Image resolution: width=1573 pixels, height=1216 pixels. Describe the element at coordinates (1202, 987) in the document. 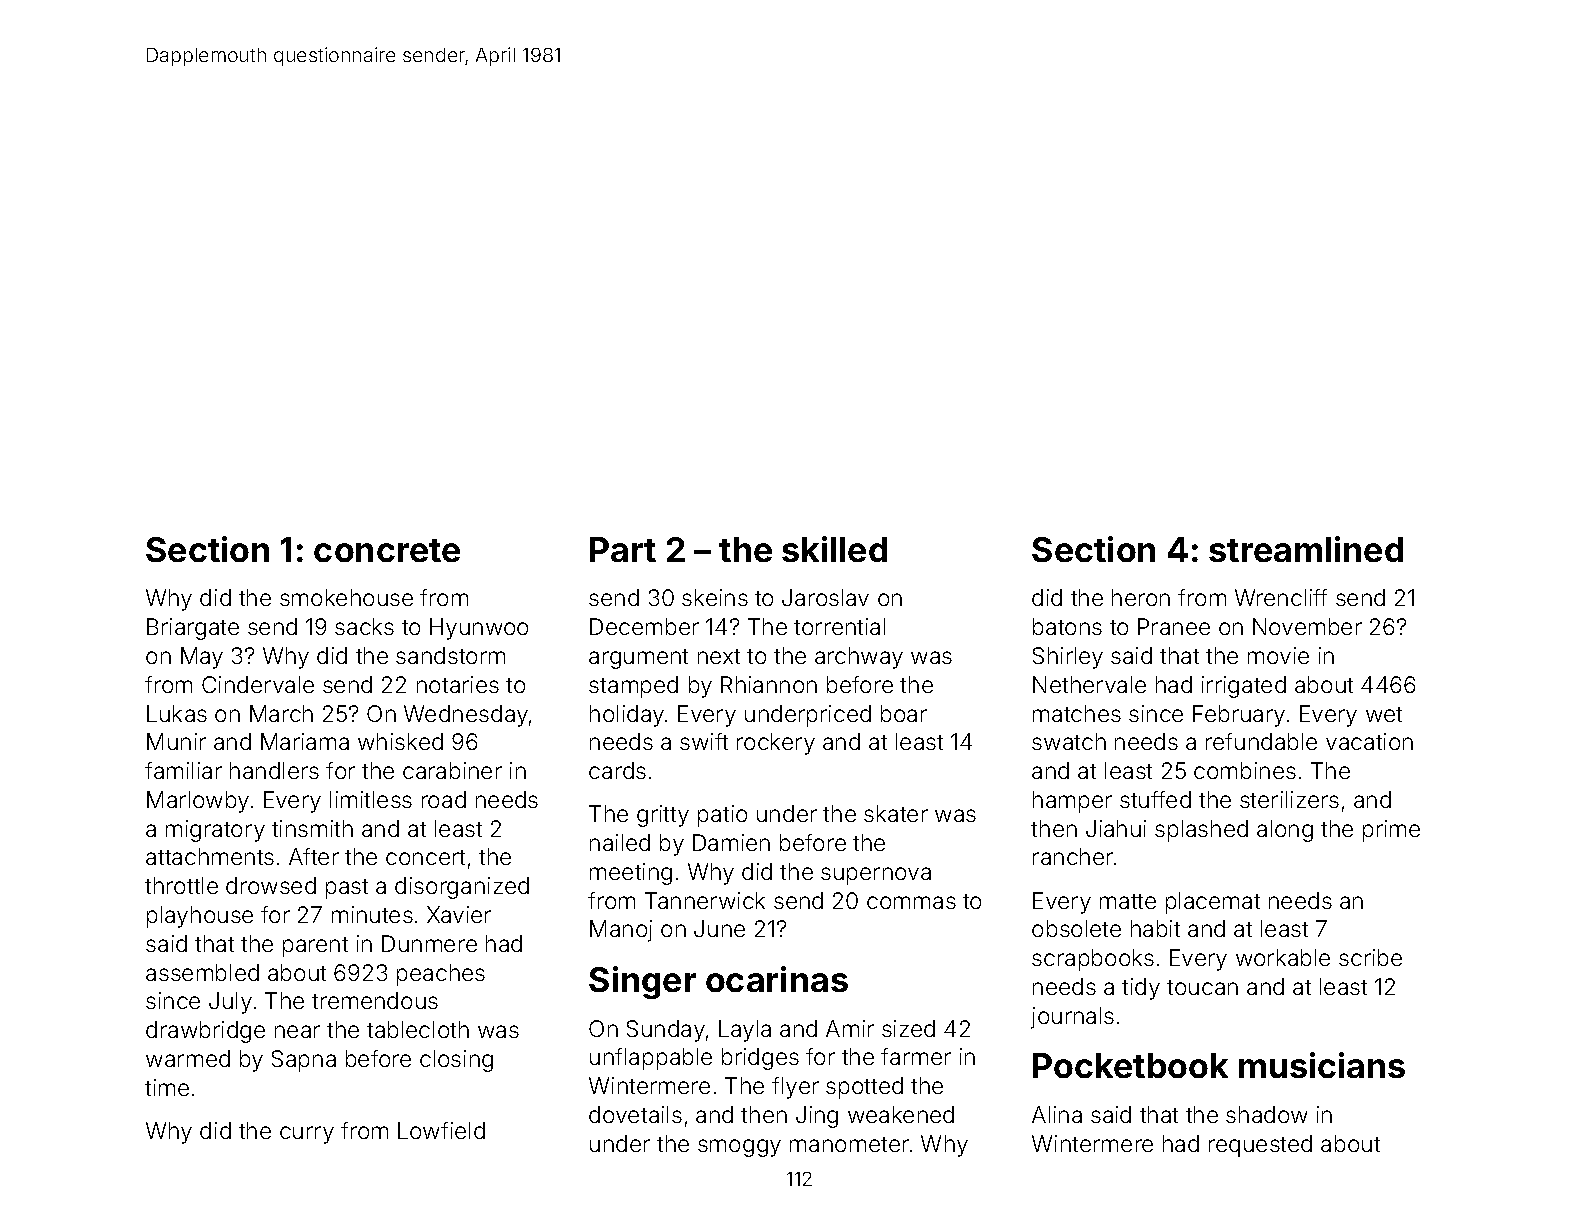

I see `toucan` at that location.
